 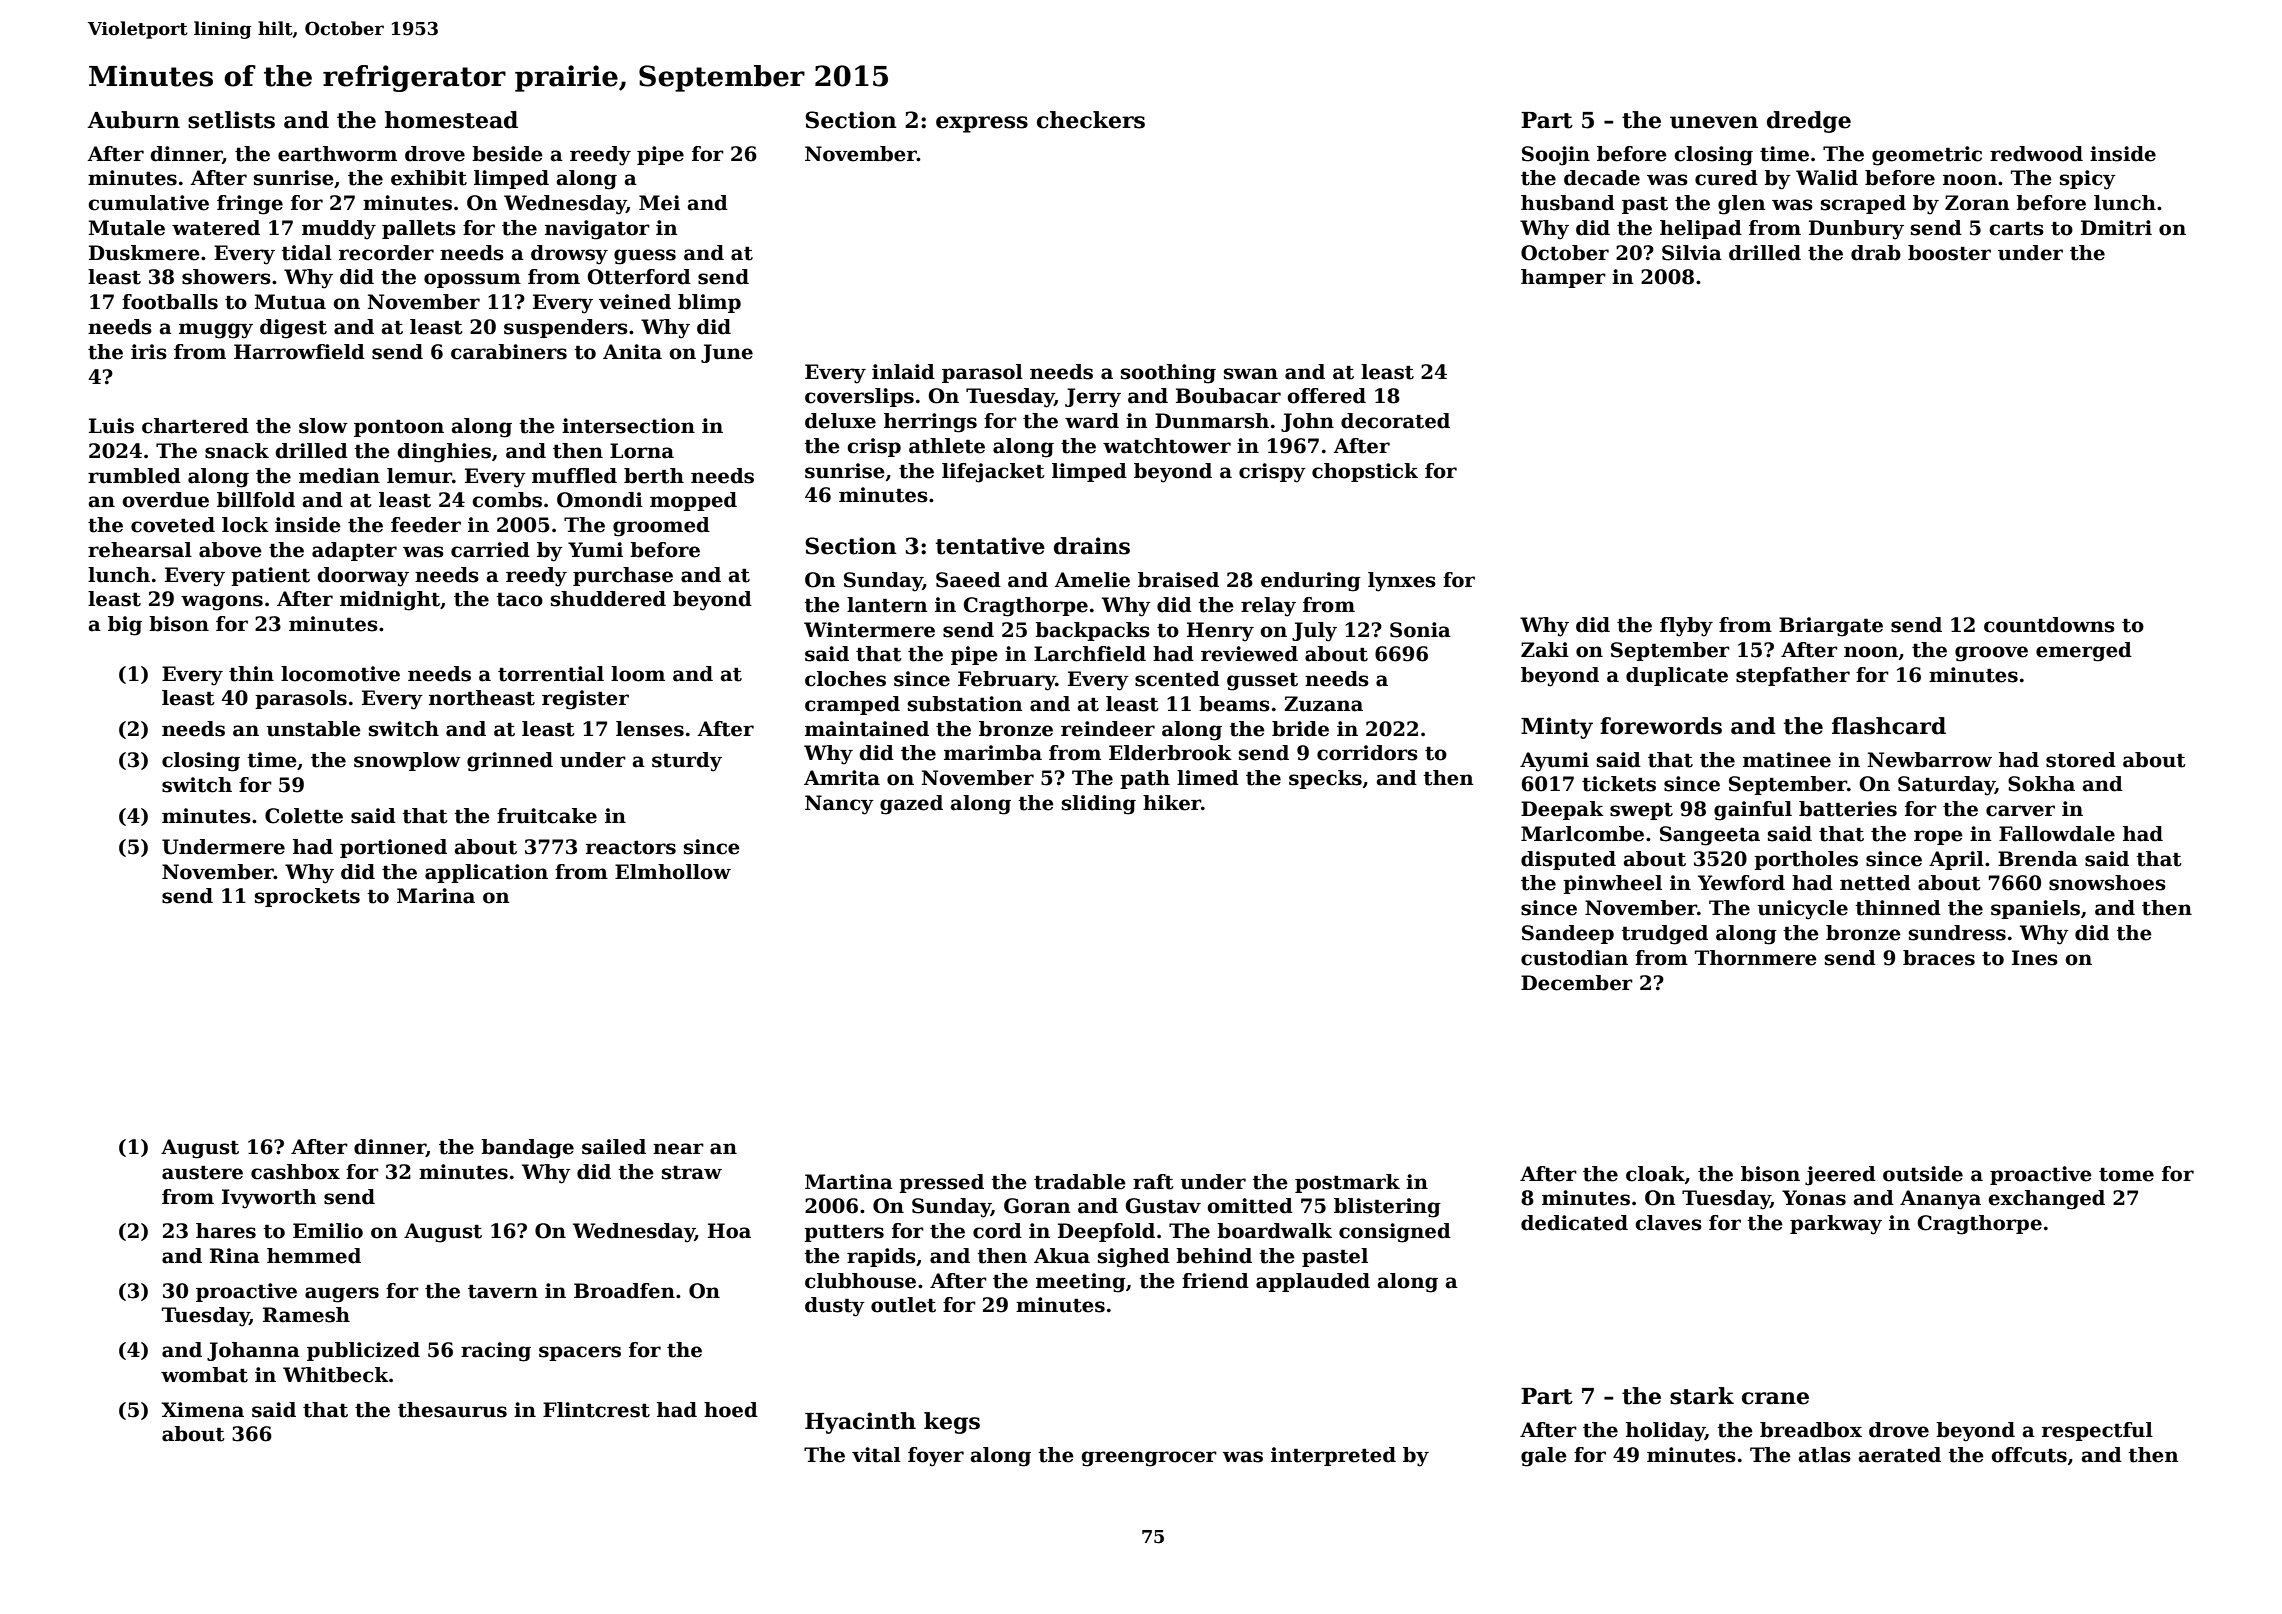 What do you see at coordinates (547, 816) in the screenshot?
I see `fruitcake` at bounding box center [547, 816].
